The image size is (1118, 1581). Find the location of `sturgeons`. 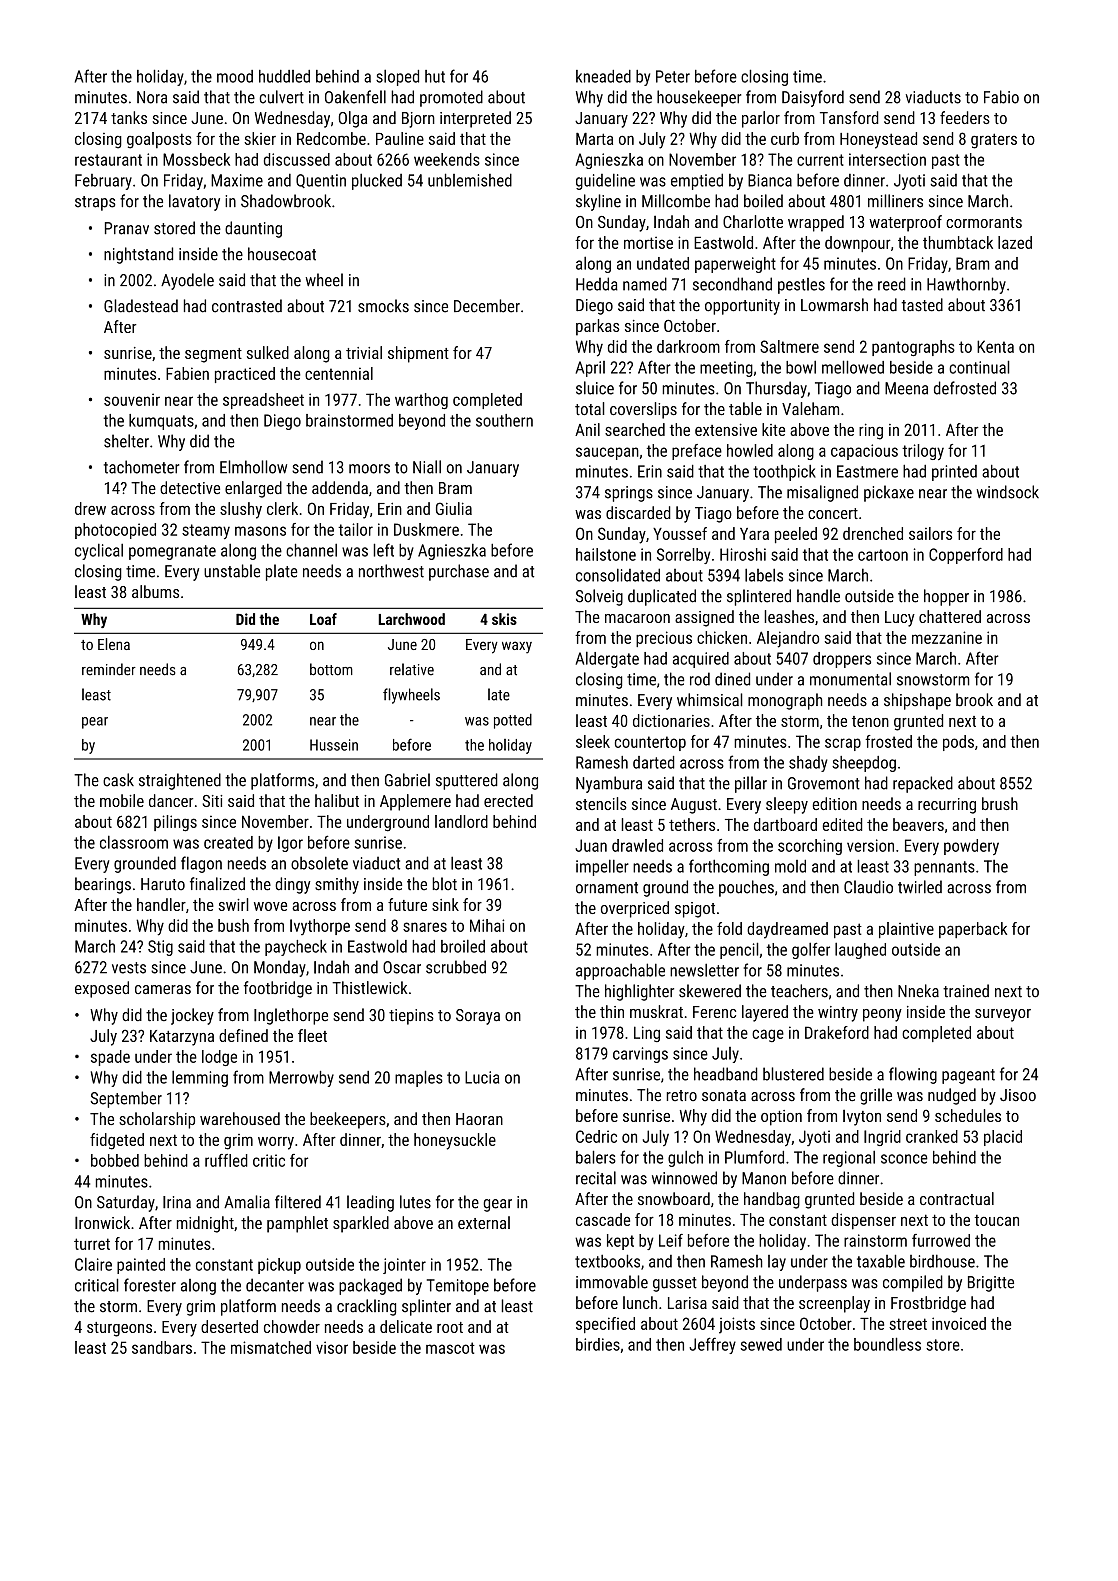

sturgeons is located at coordinates (119, 1329).
